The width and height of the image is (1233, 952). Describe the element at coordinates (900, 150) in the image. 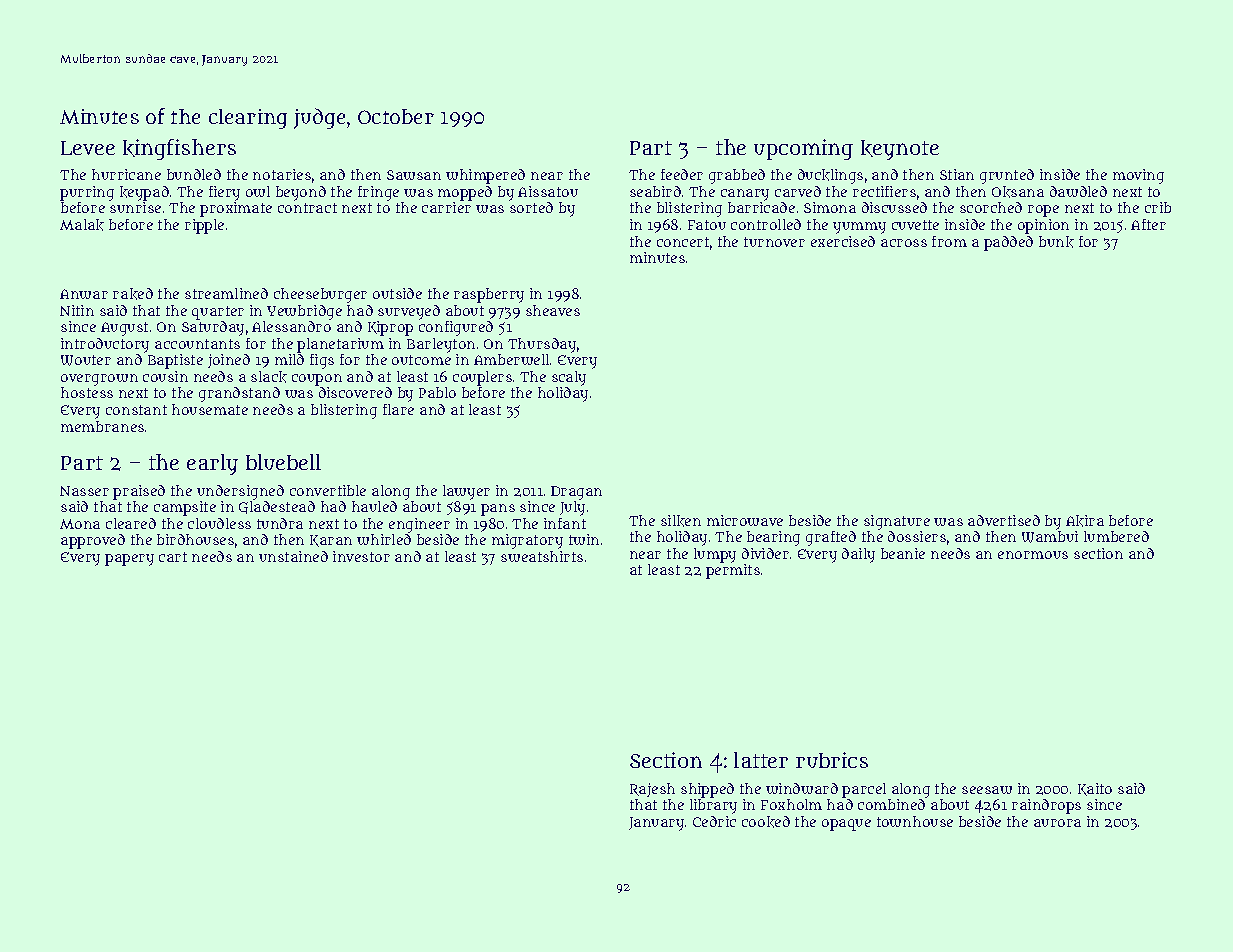

I see `keynote` at that location.
